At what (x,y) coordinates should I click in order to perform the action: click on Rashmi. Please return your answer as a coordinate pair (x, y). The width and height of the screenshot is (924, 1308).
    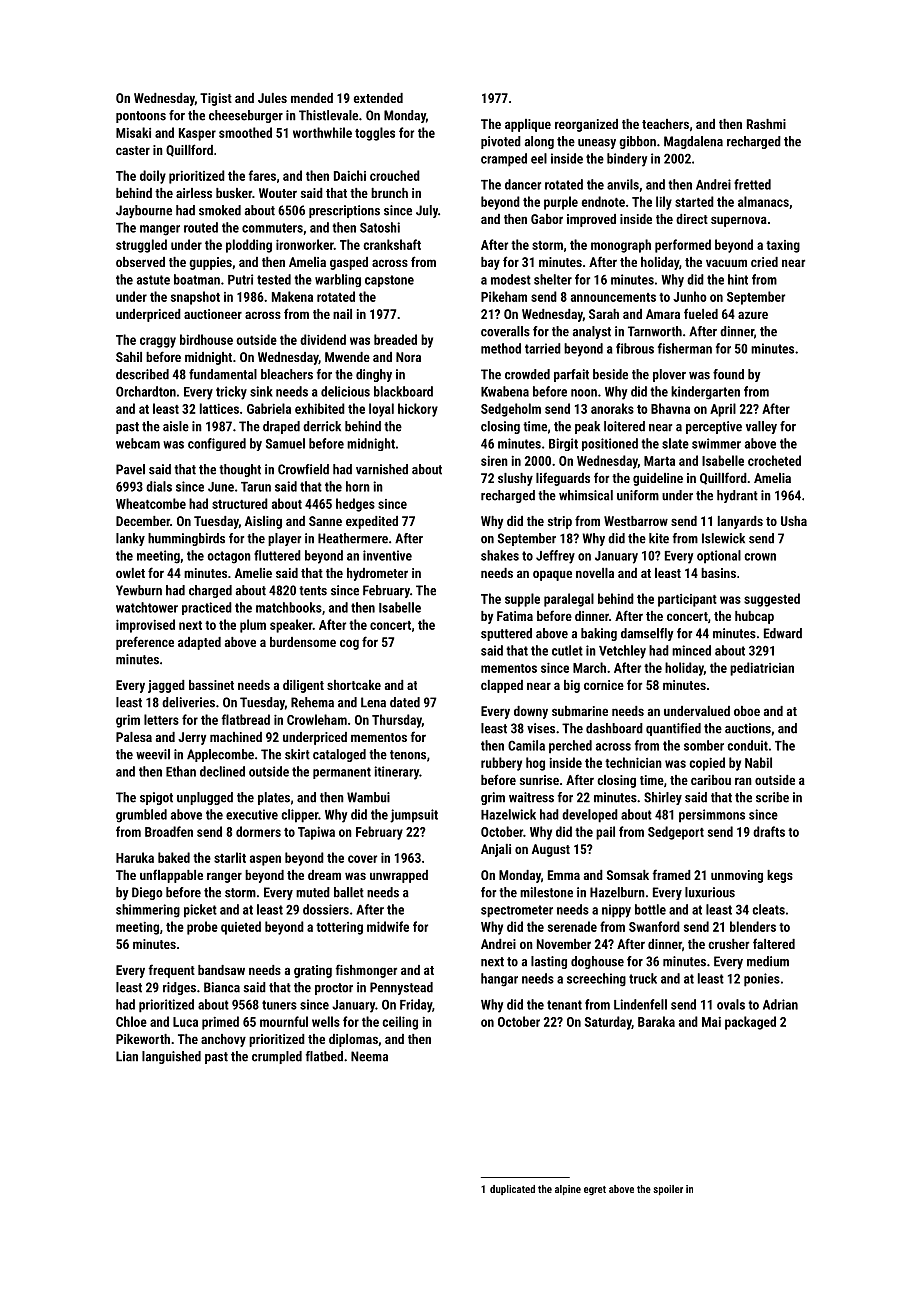
    Looking at the image, I should click on (766, 124).
